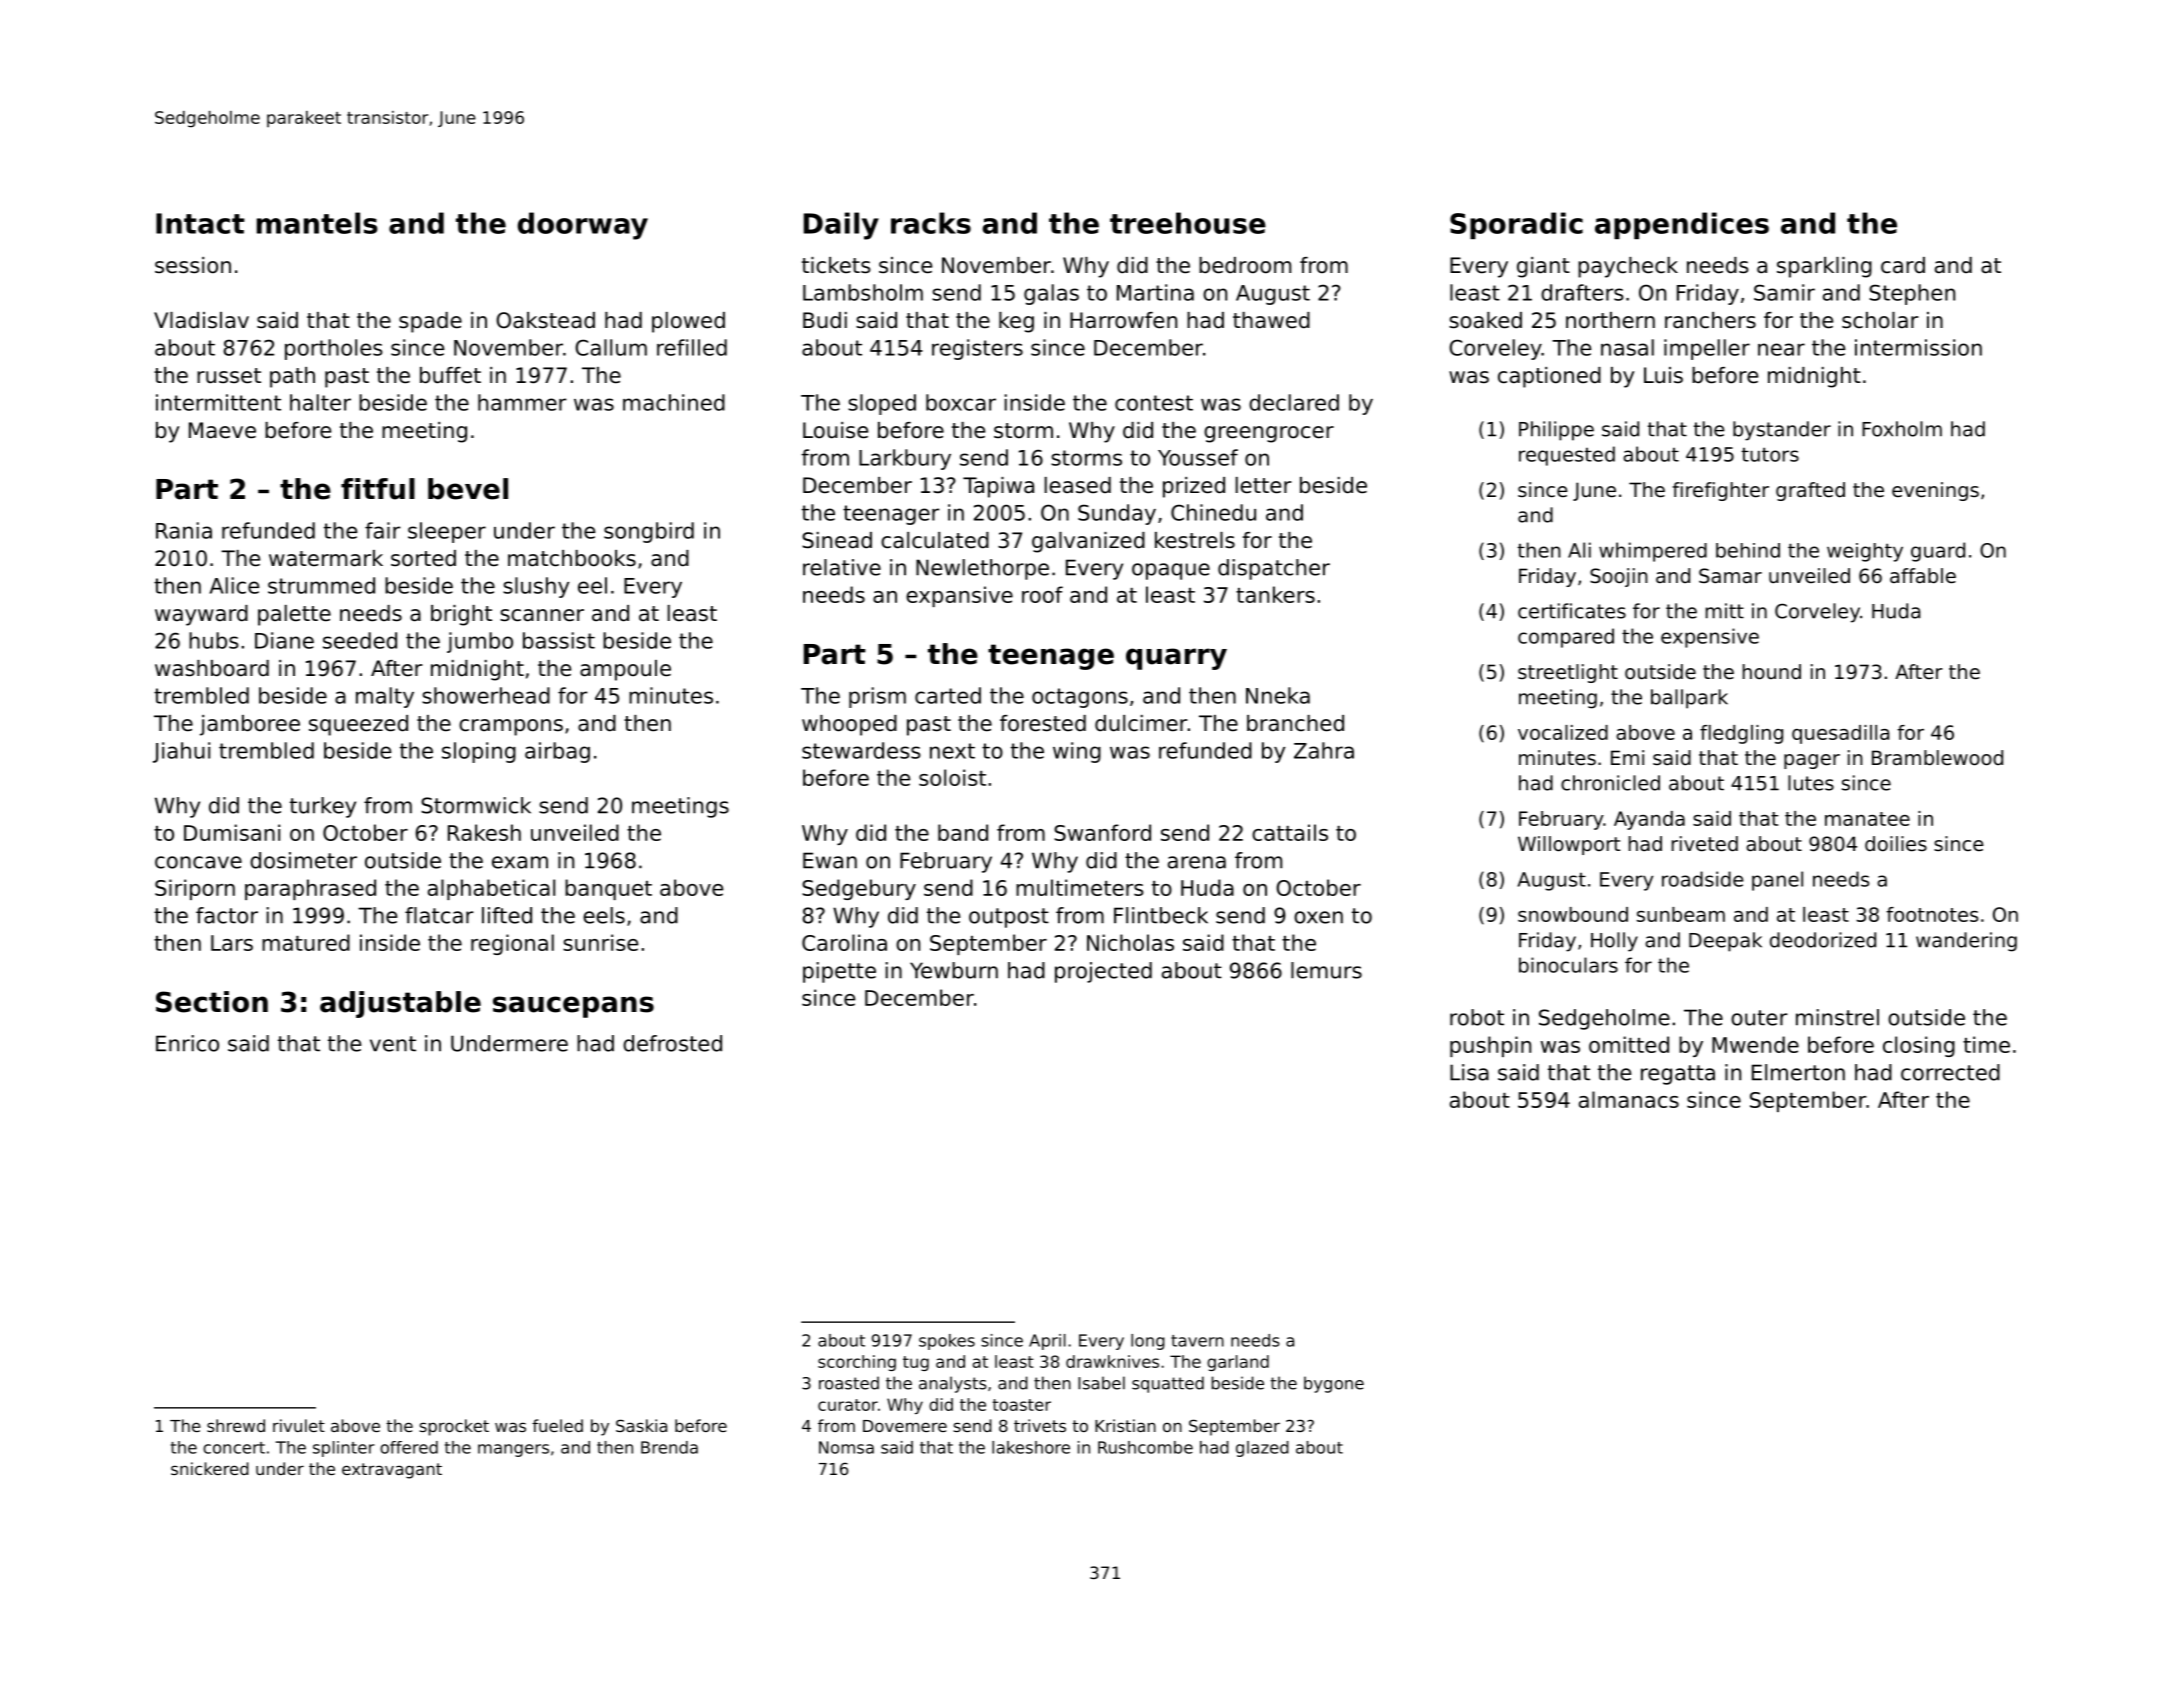 The image size is (2178, 1683). What do you see at coordinates (1798, 1072) in the screenshot?
I see `Elmerton` at bounding box center [1798, 1072].
